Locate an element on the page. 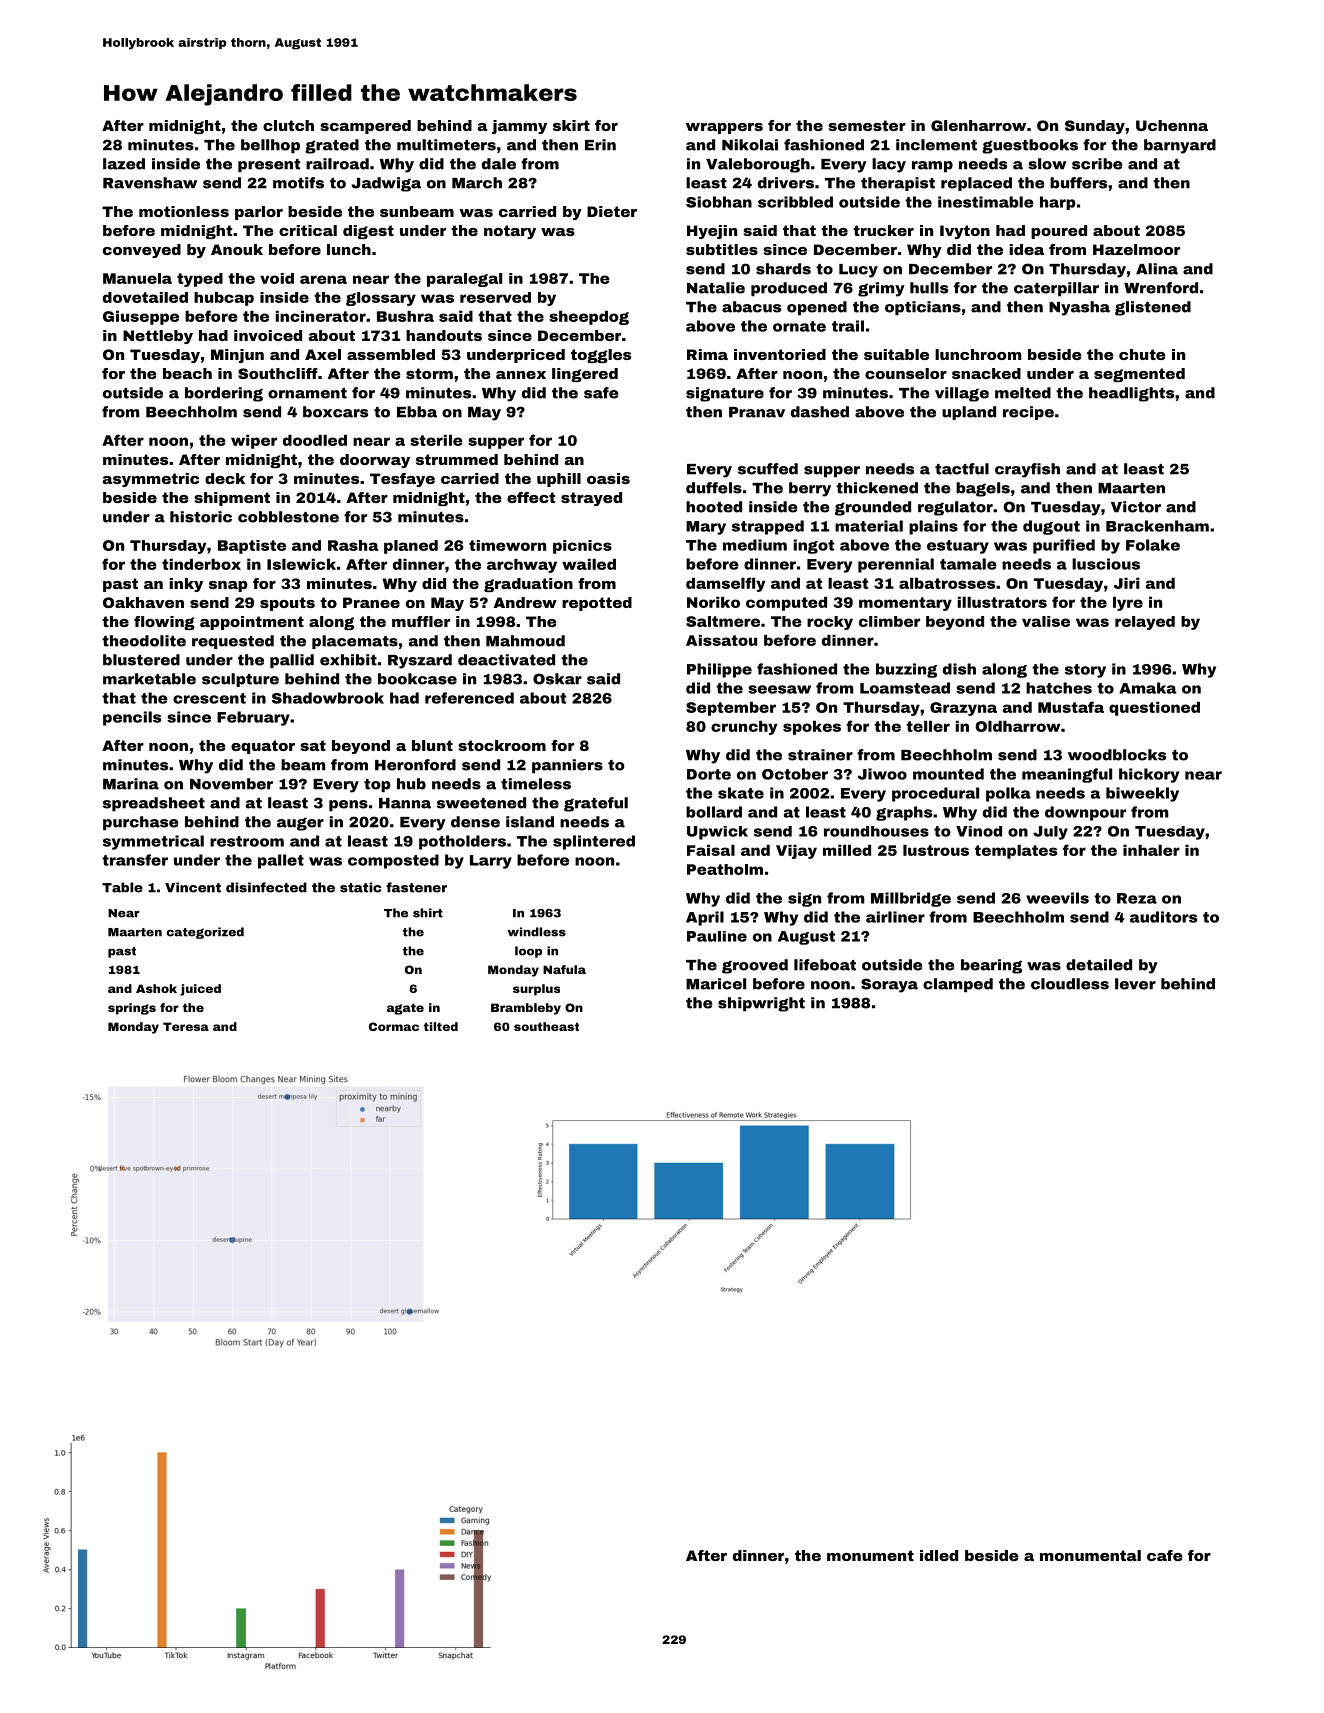 This image has width=1324, height=1713. segmented is located at coordinates (1139, 375).
